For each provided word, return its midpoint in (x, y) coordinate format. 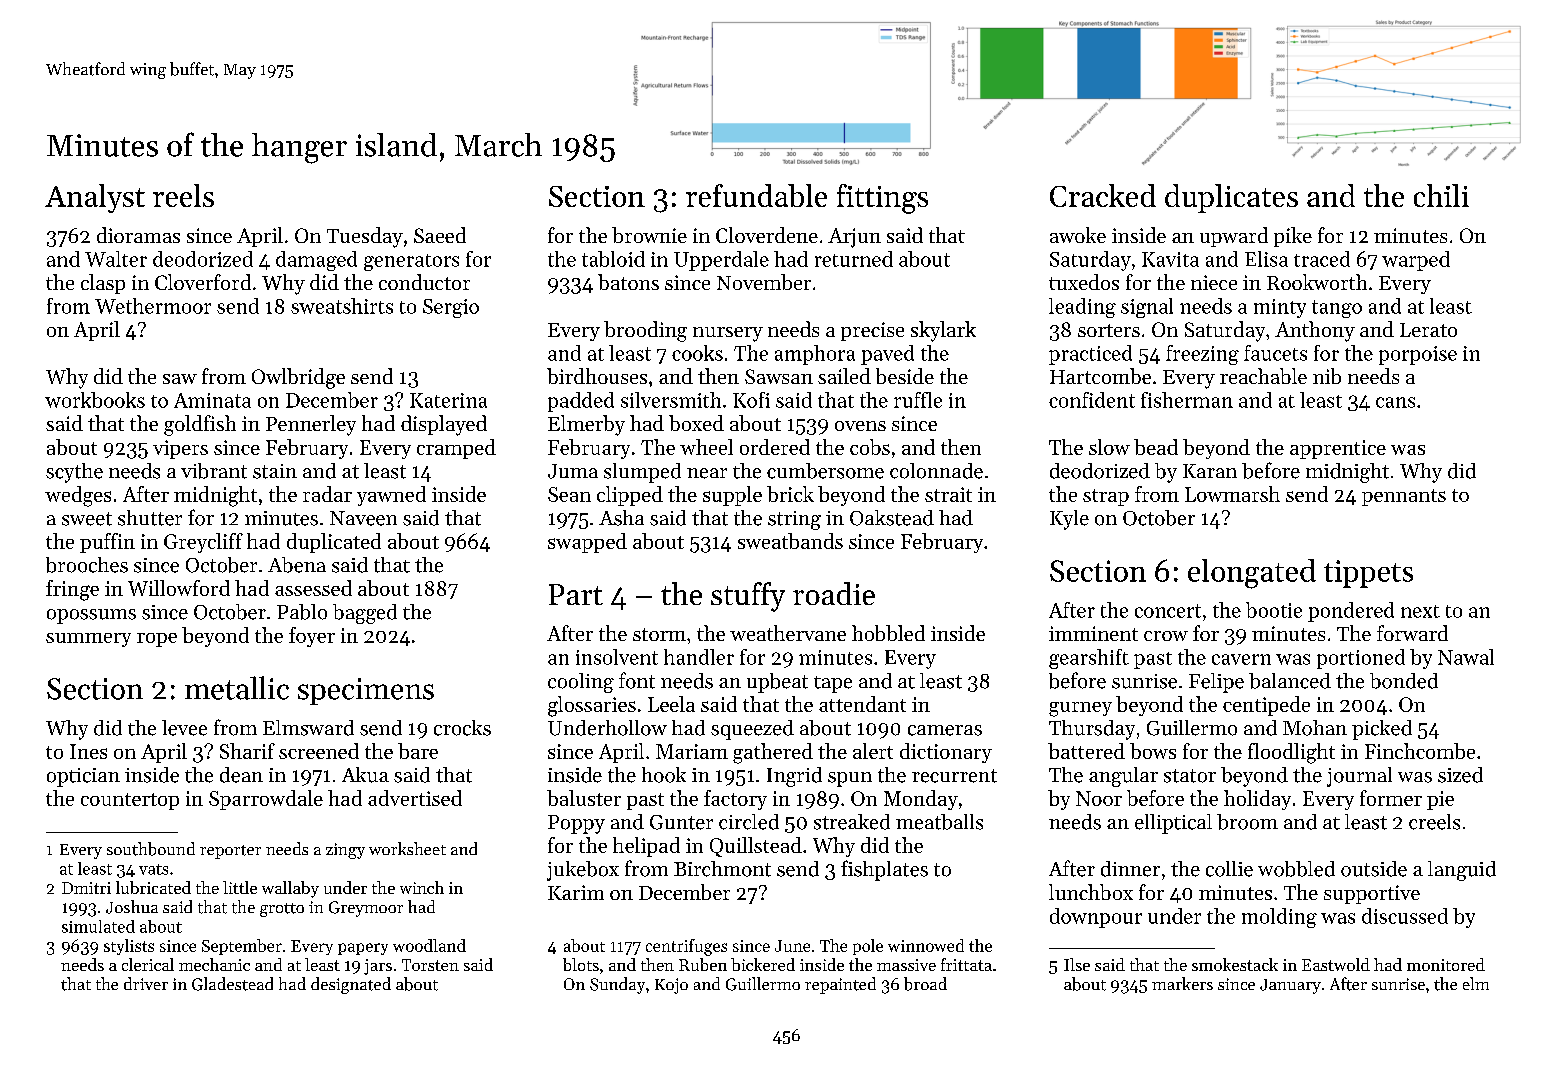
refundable (756, 195)
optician (83, 777)
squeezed (752, 730)
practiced (1090, 355)
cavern (1241, 659)
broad (925, 984)
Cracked (1103, 195)
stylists (129, 947)
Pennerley (311, 425)
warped (1416, 261)
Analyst (95, 198)
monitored (1446, 964)
